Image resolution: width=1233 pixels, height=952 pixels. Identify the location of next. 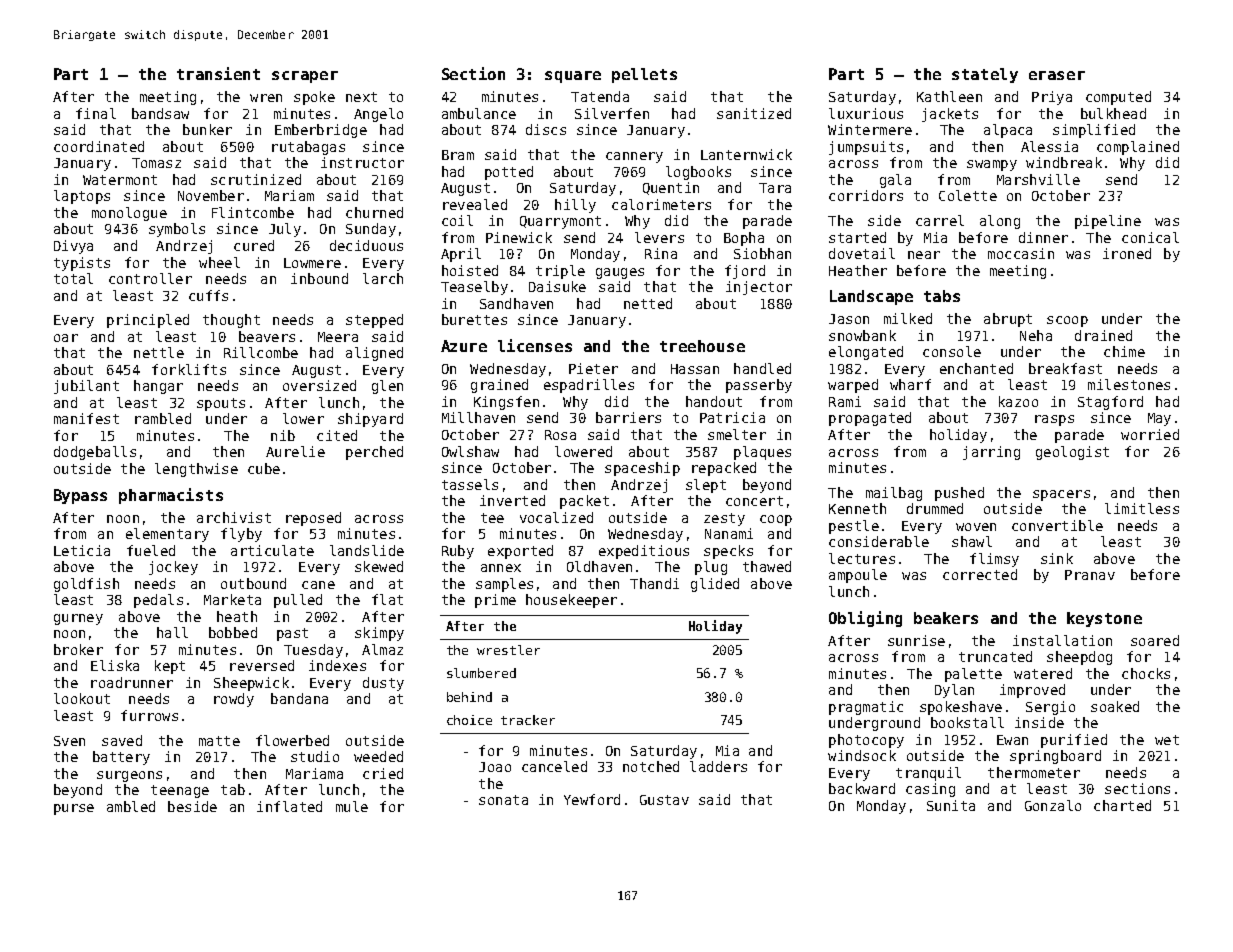
(361, 97).
